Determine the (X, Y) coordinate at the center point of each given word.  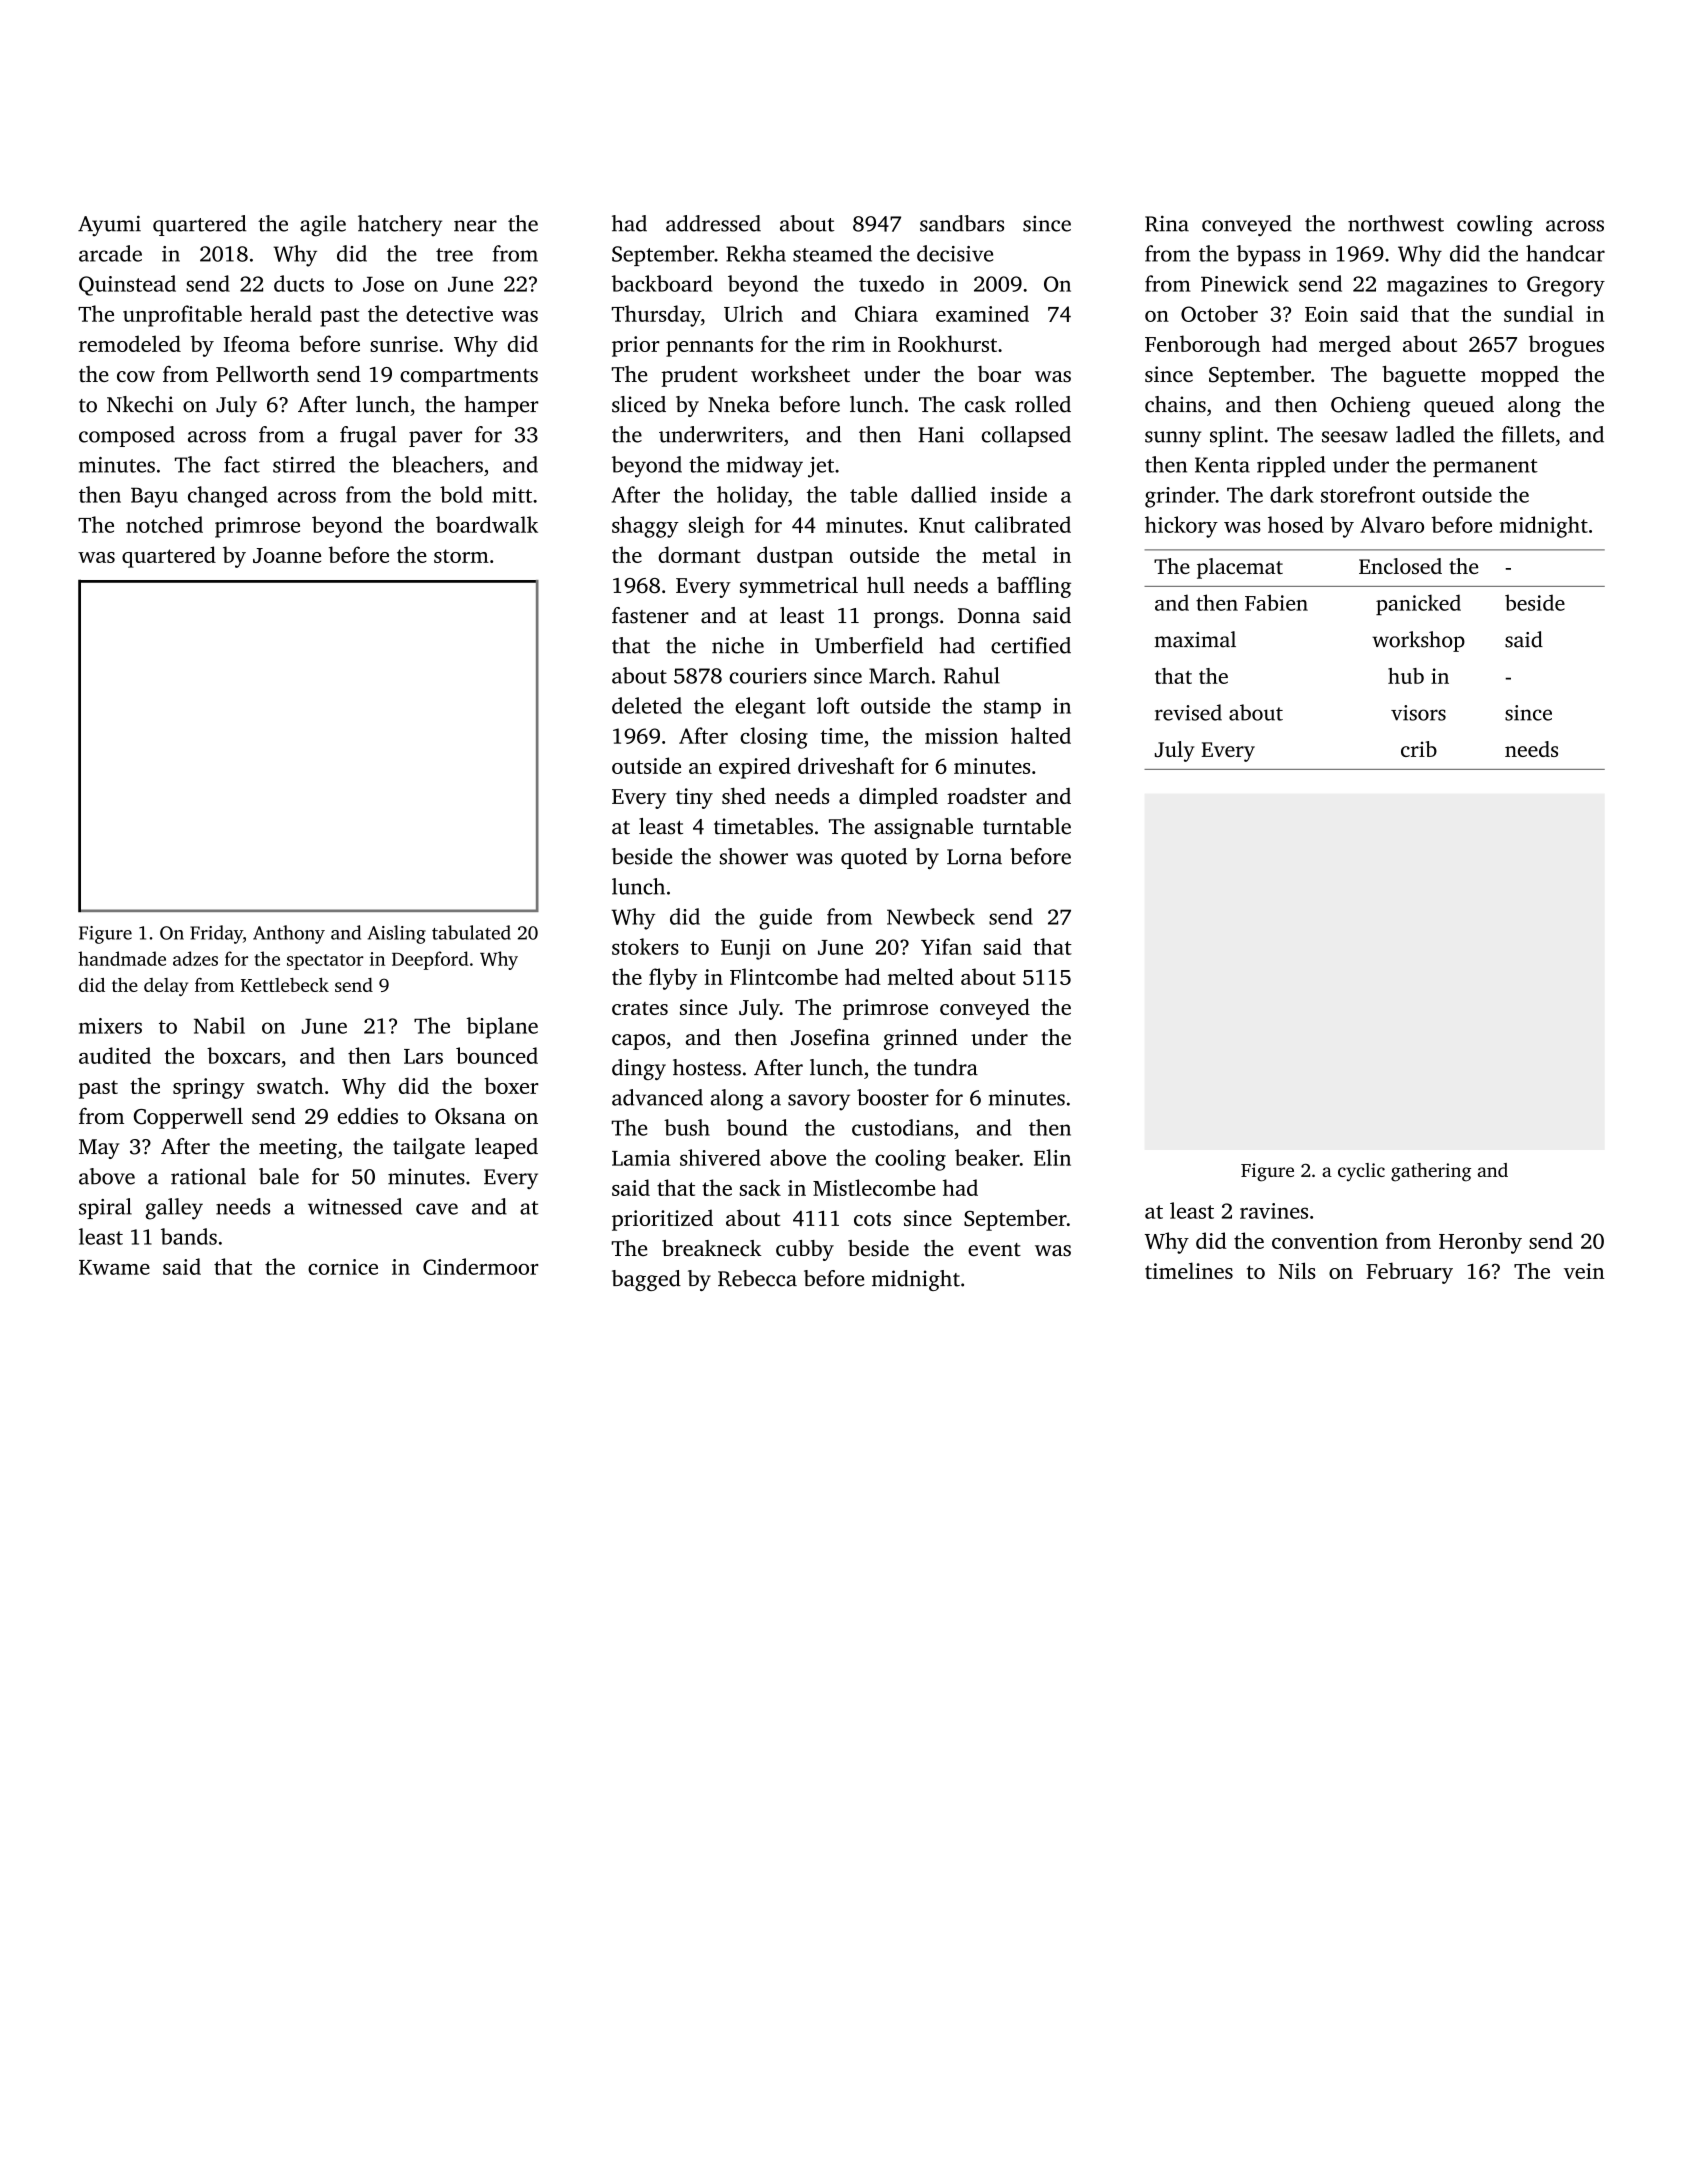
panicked (1418, 604)
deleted (647, 705)
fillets (1528, 434)
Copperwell (188, 1118)
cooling (910, 1160)
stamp (1012, 709)
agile (323, 226)
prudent (699, 376)
